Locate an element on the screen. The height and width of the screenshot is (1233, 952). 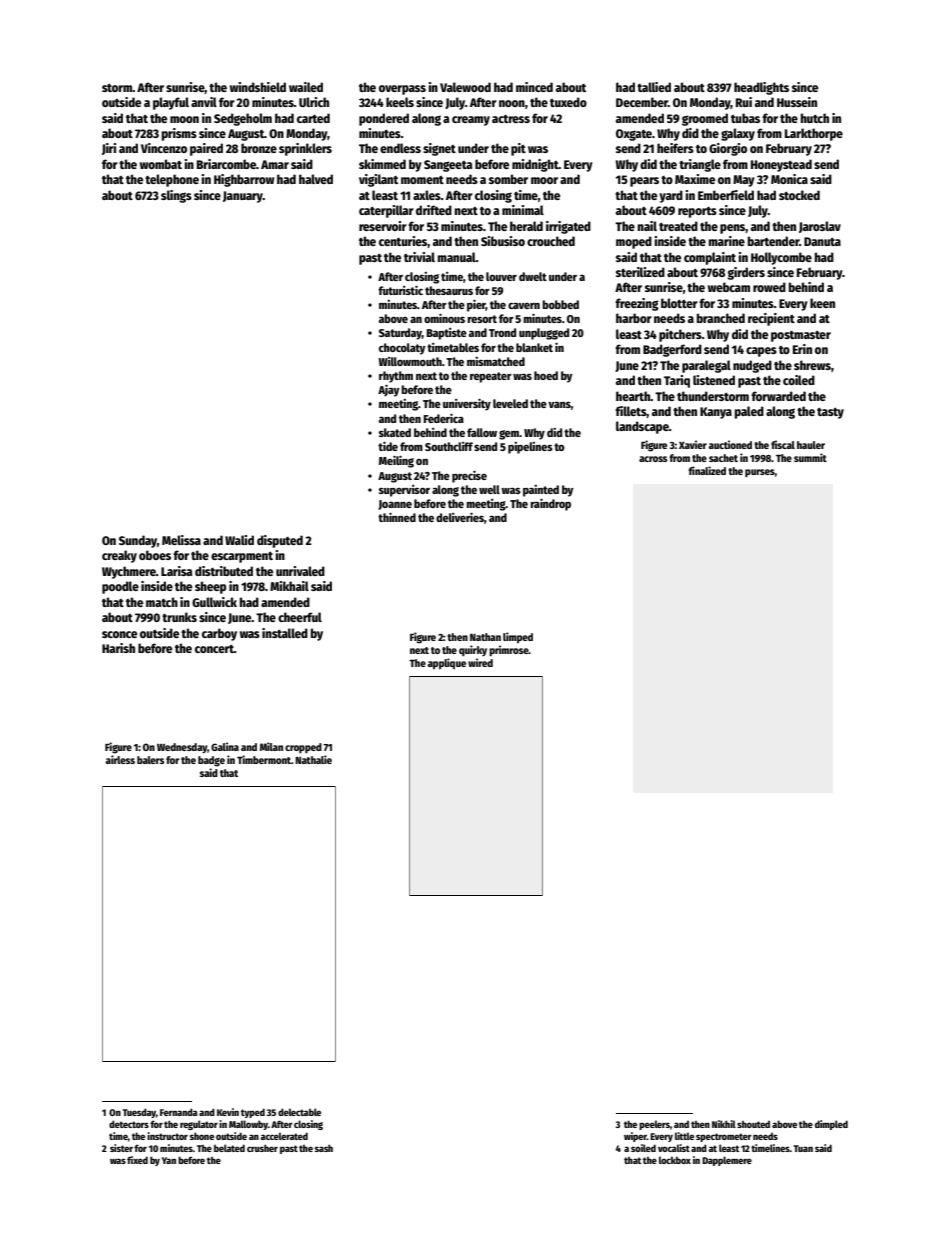
wailed is located at coordinates (306, 87).
